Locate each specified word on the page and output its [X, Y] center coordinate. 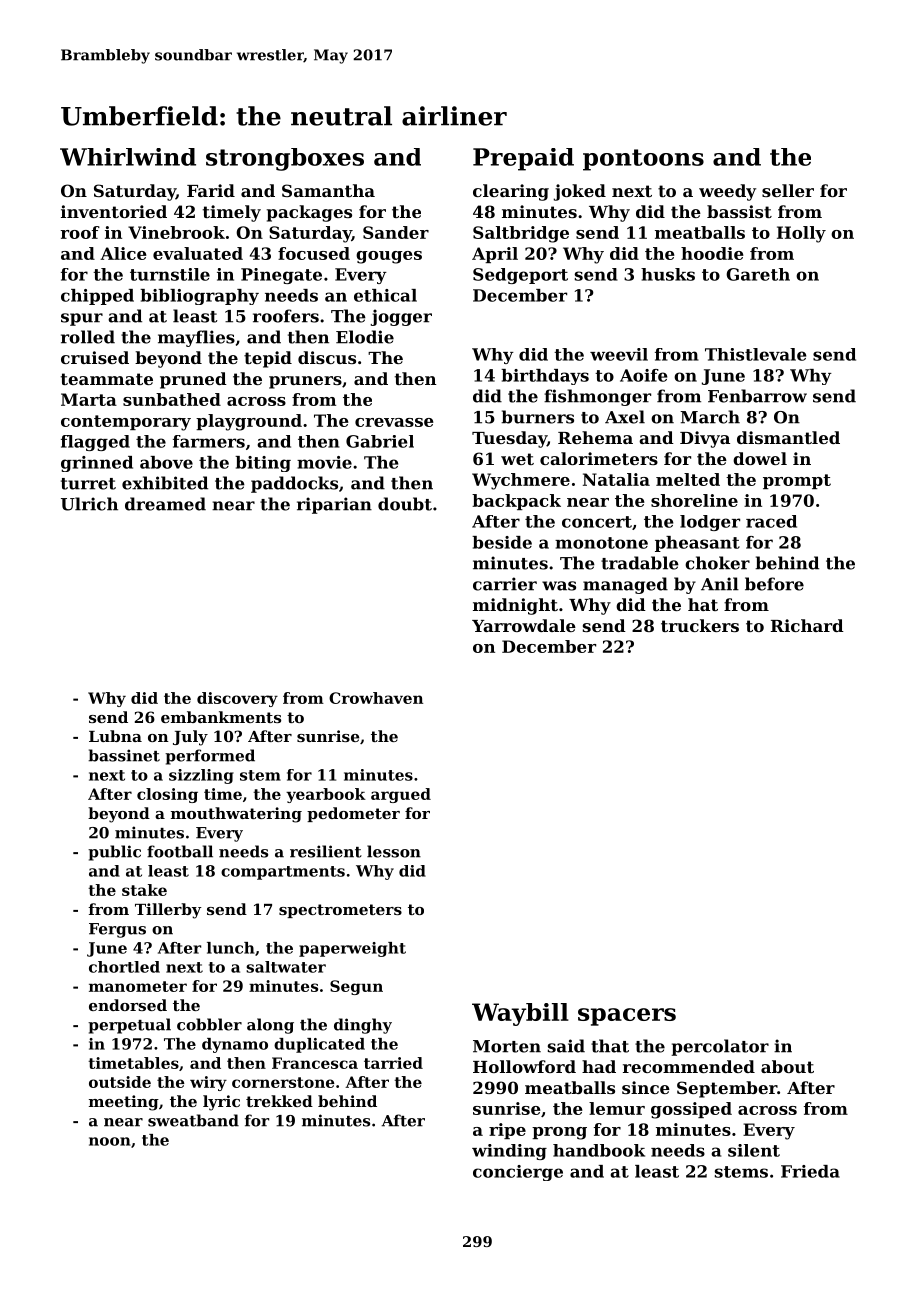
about [787, 1066]
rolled [88, 337]
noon [110, 1141]
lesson [394, 851]
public [114, 853]
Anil [720, 584]
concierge [518, 1173]
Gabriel [380, 441]
